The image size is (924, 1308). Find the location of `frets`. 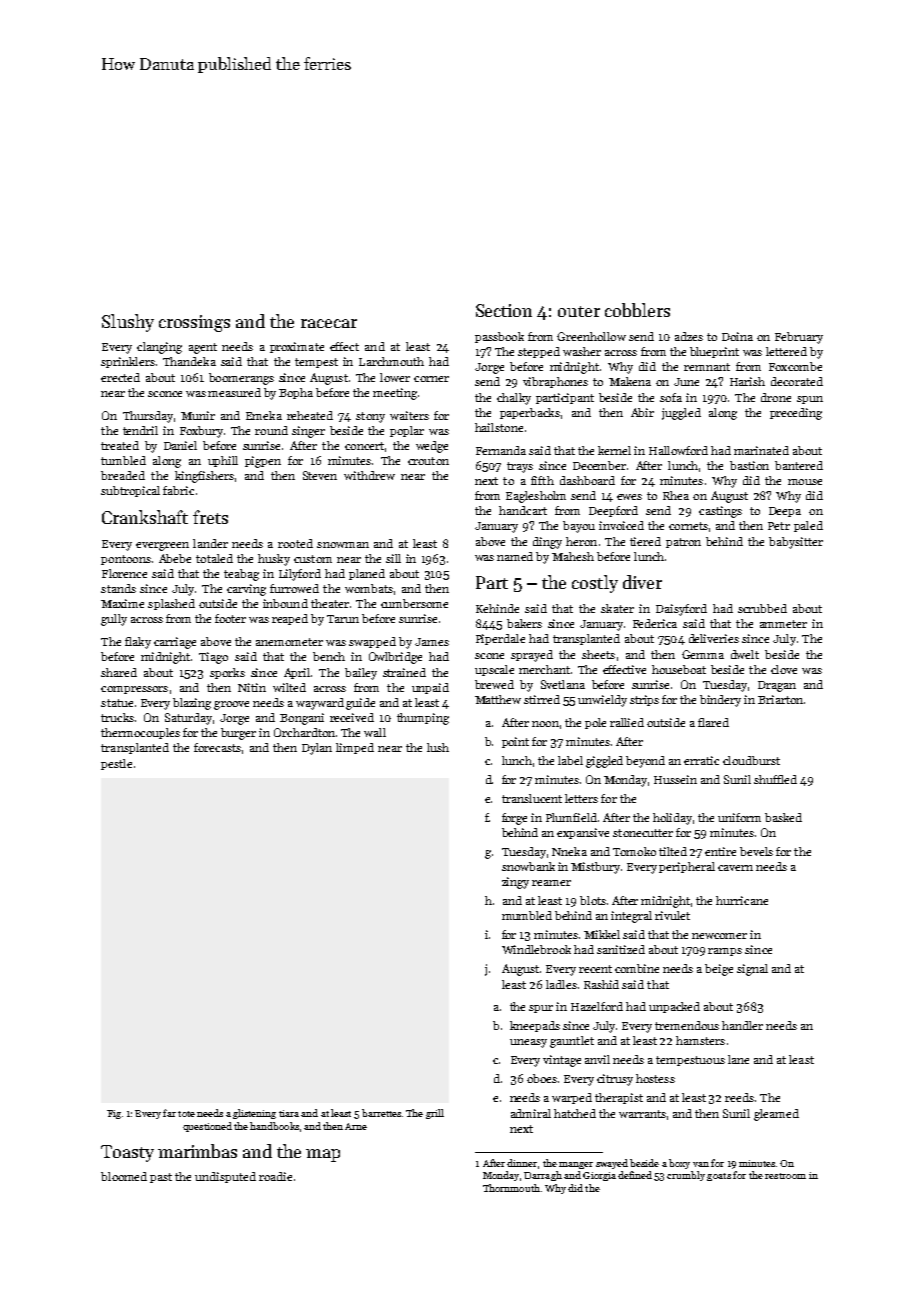

frets is located at coordinates (210, 517).
